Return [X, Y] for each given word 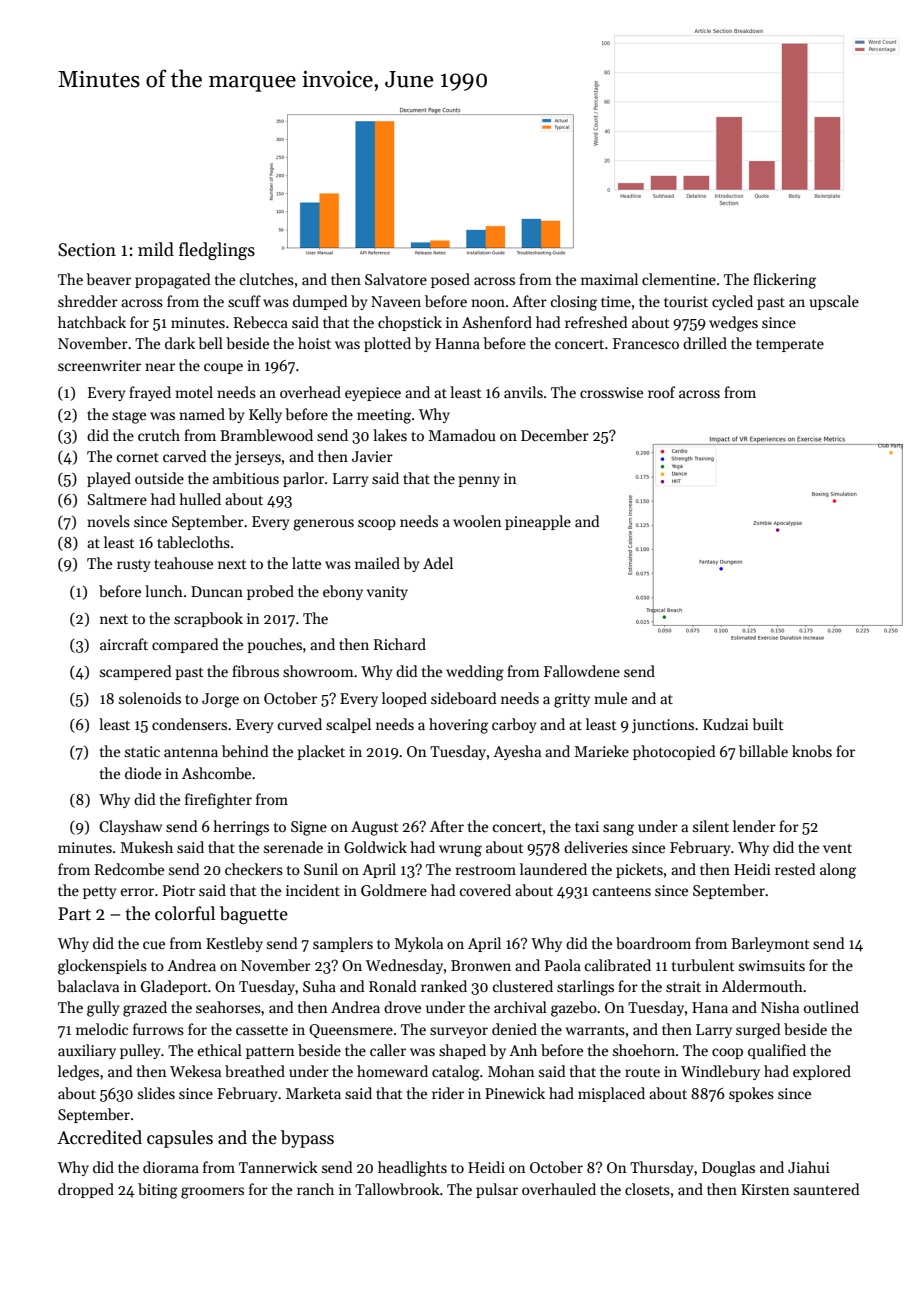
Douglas [728, 1169]
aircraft [124, 644]
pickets [639, 870]
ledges [78, 1073]
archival [520, 1007]
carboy [514, 725]
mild [156, 249]
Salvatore [396, 279]
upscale [834, 302]
